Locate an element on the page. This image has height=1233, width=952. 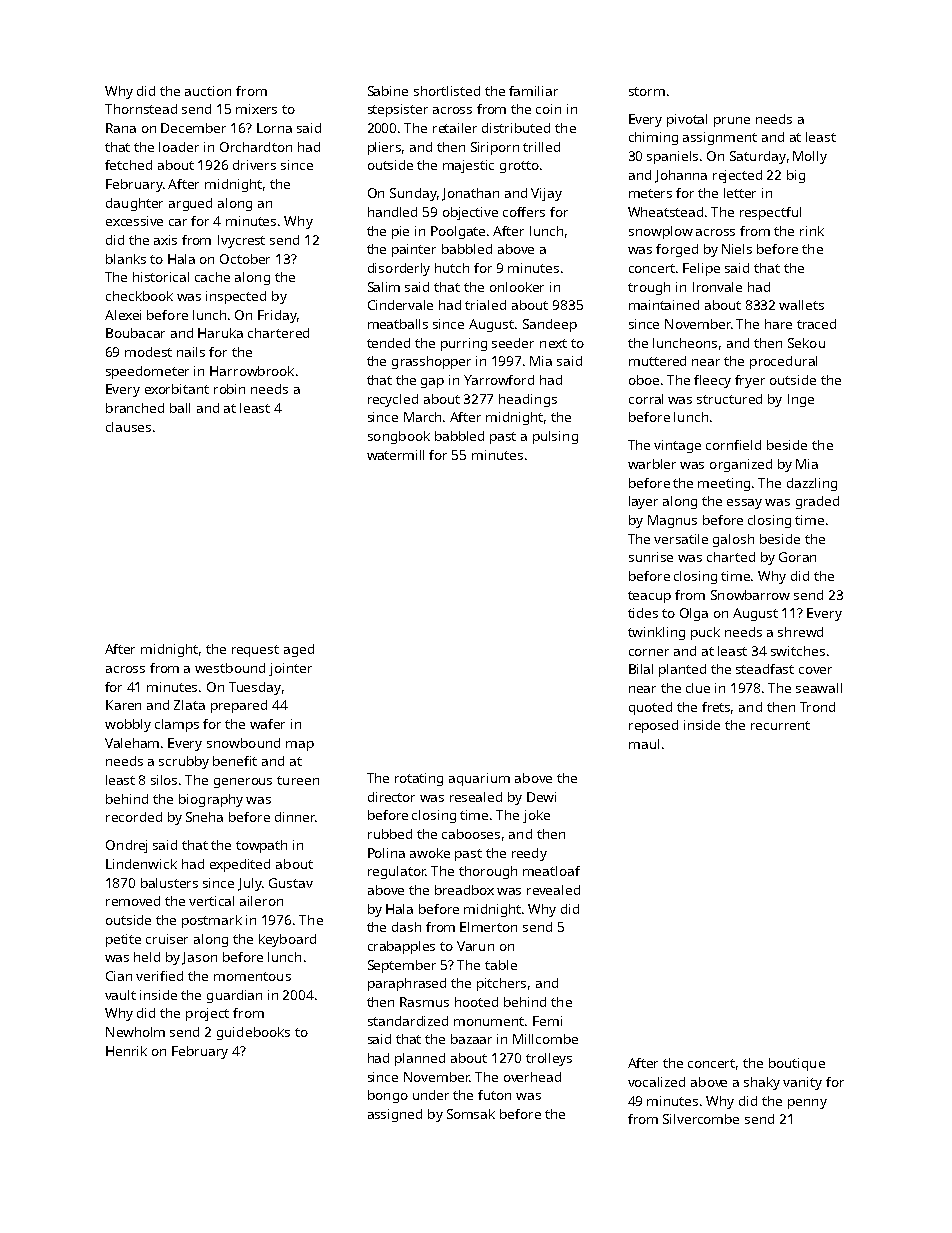
assigned is located at coordinates (395, 1115).
